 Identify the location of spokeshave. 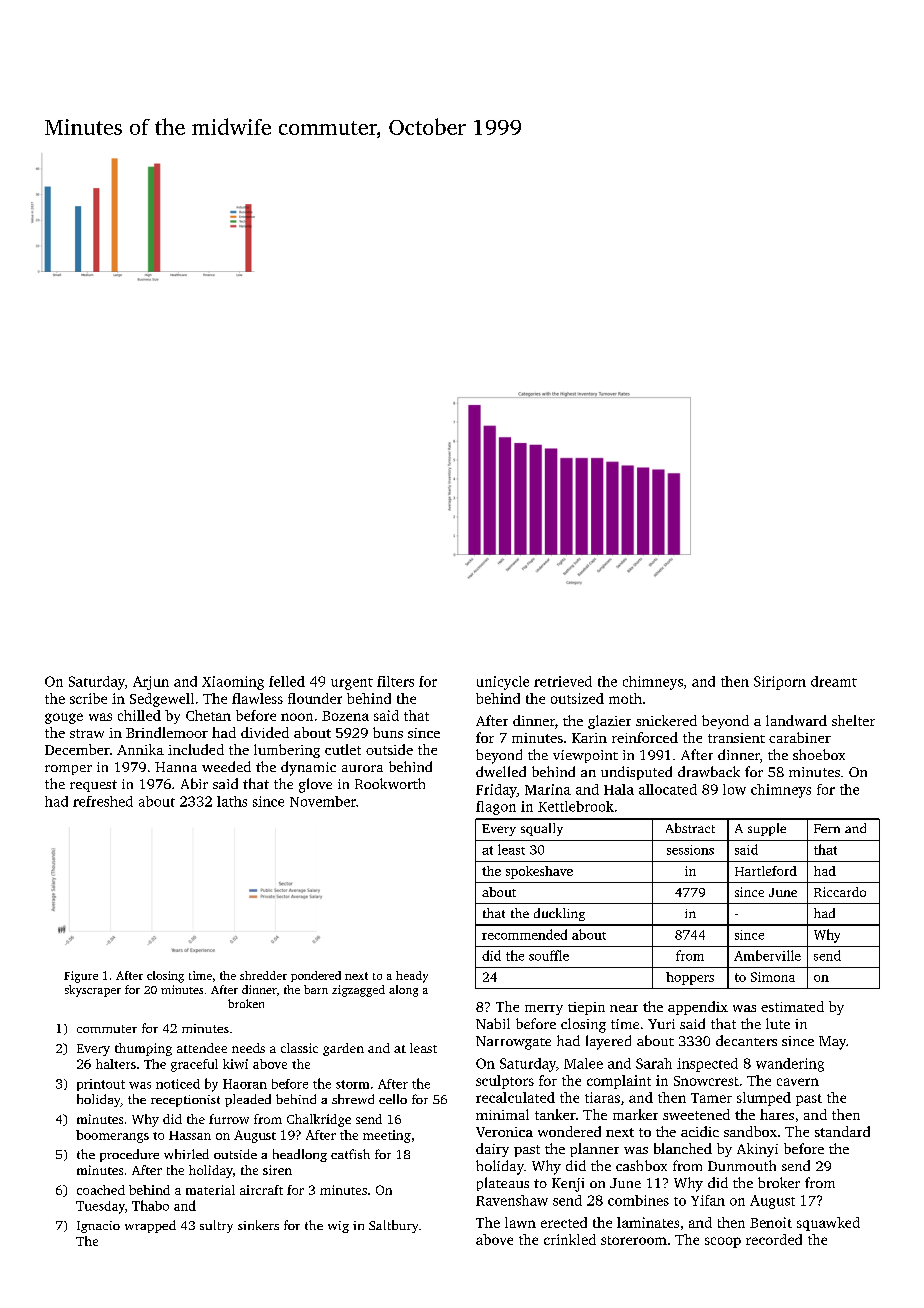
(539, 872).
